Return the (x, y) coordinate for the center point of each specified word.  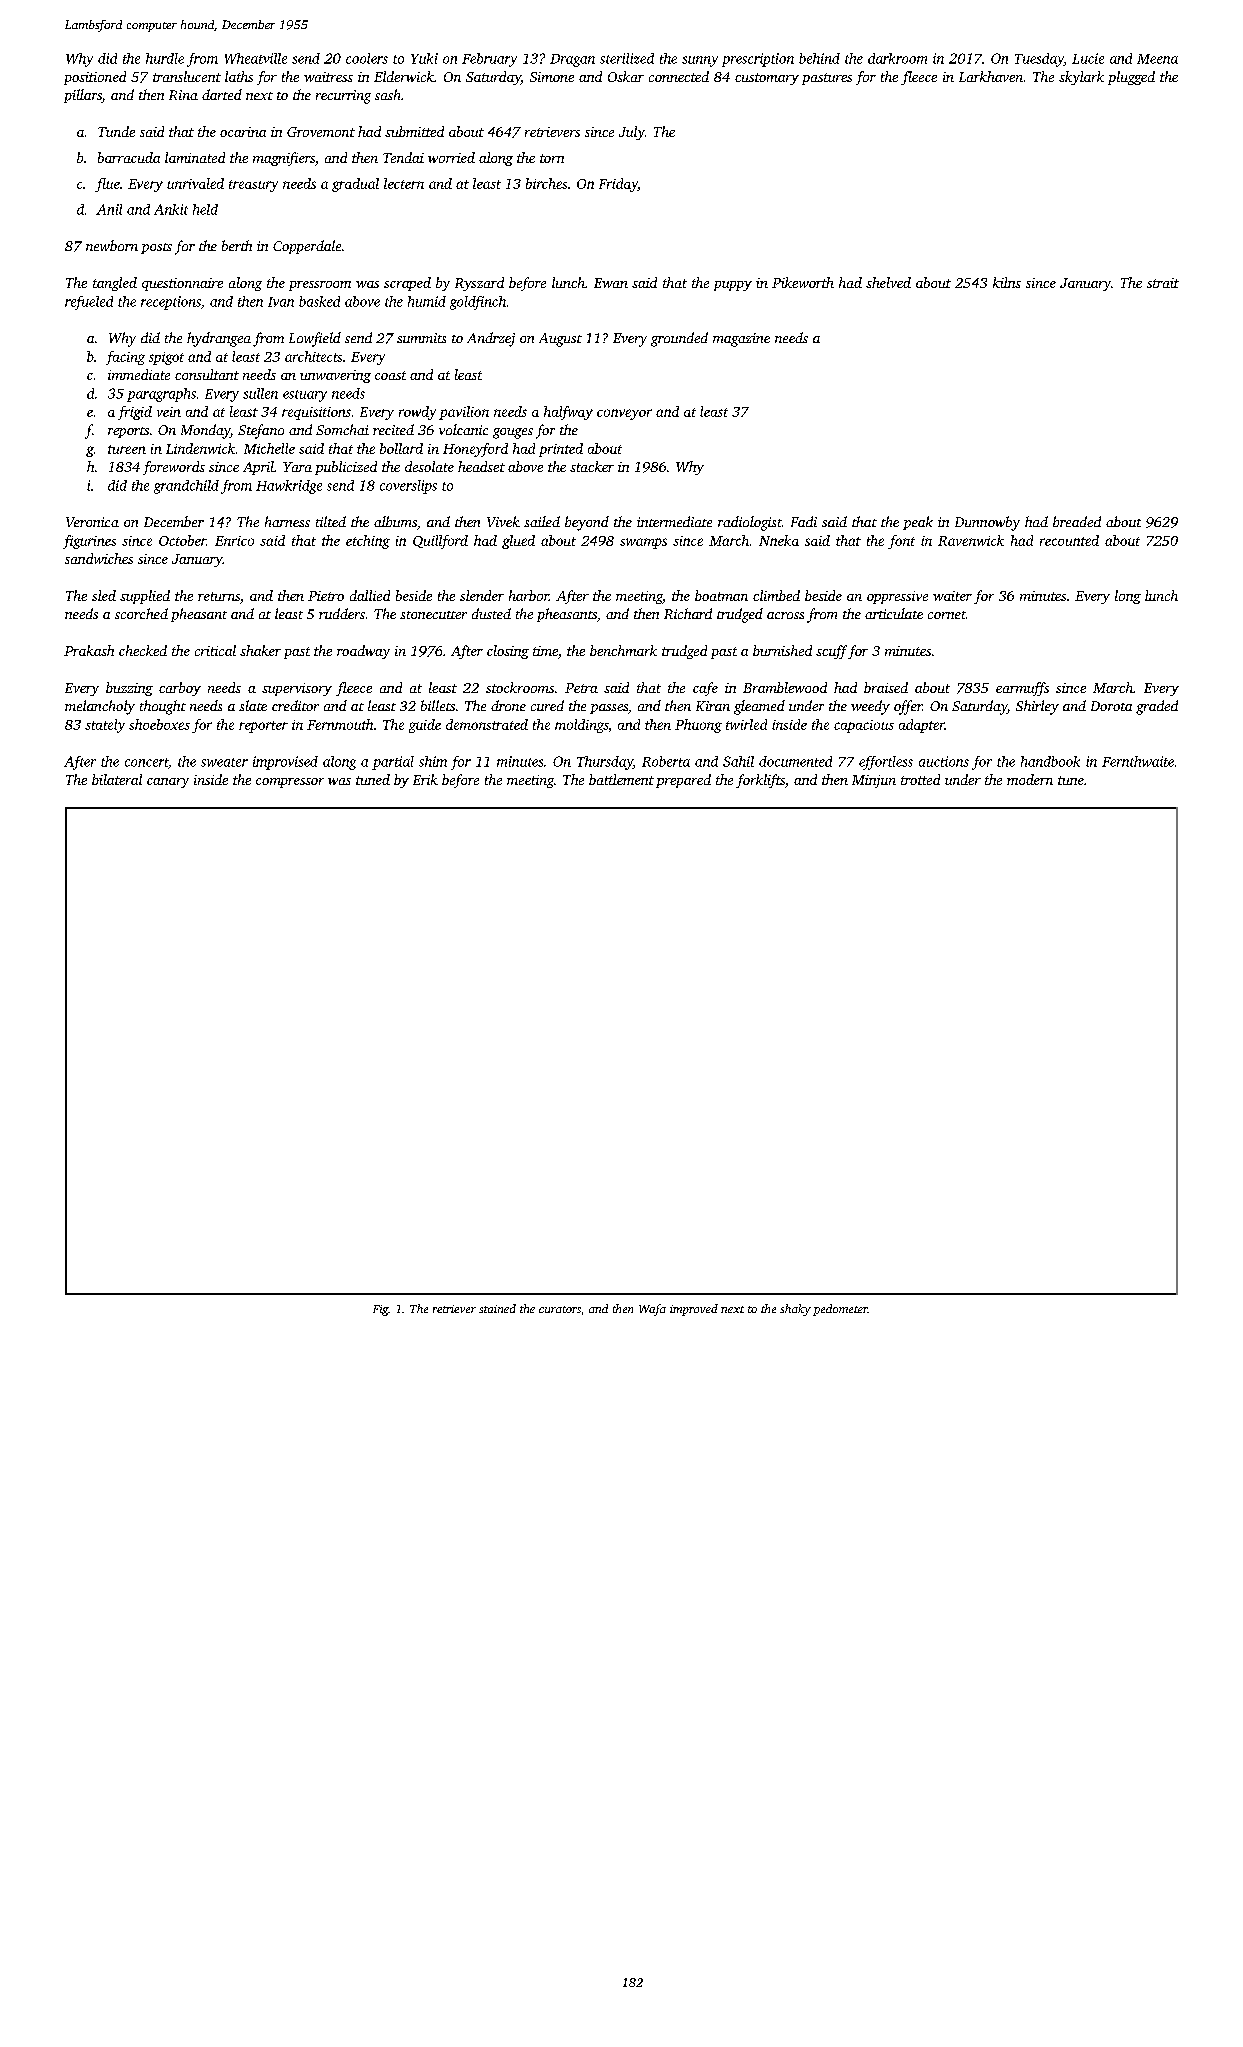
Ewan (611, 283)
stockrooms (520, 687)
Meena (1157, 59)
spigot (166, 358)
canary (168, 783)
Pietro (326, 596)
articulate (894, 613)
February (489, 60)
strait (1163, 283)
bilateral (117, 779)
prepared (683, 781)
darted (222, 94)
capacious (864, 726)
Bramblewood (785, 687)
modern (1030, 779)
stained (497, 1308)
